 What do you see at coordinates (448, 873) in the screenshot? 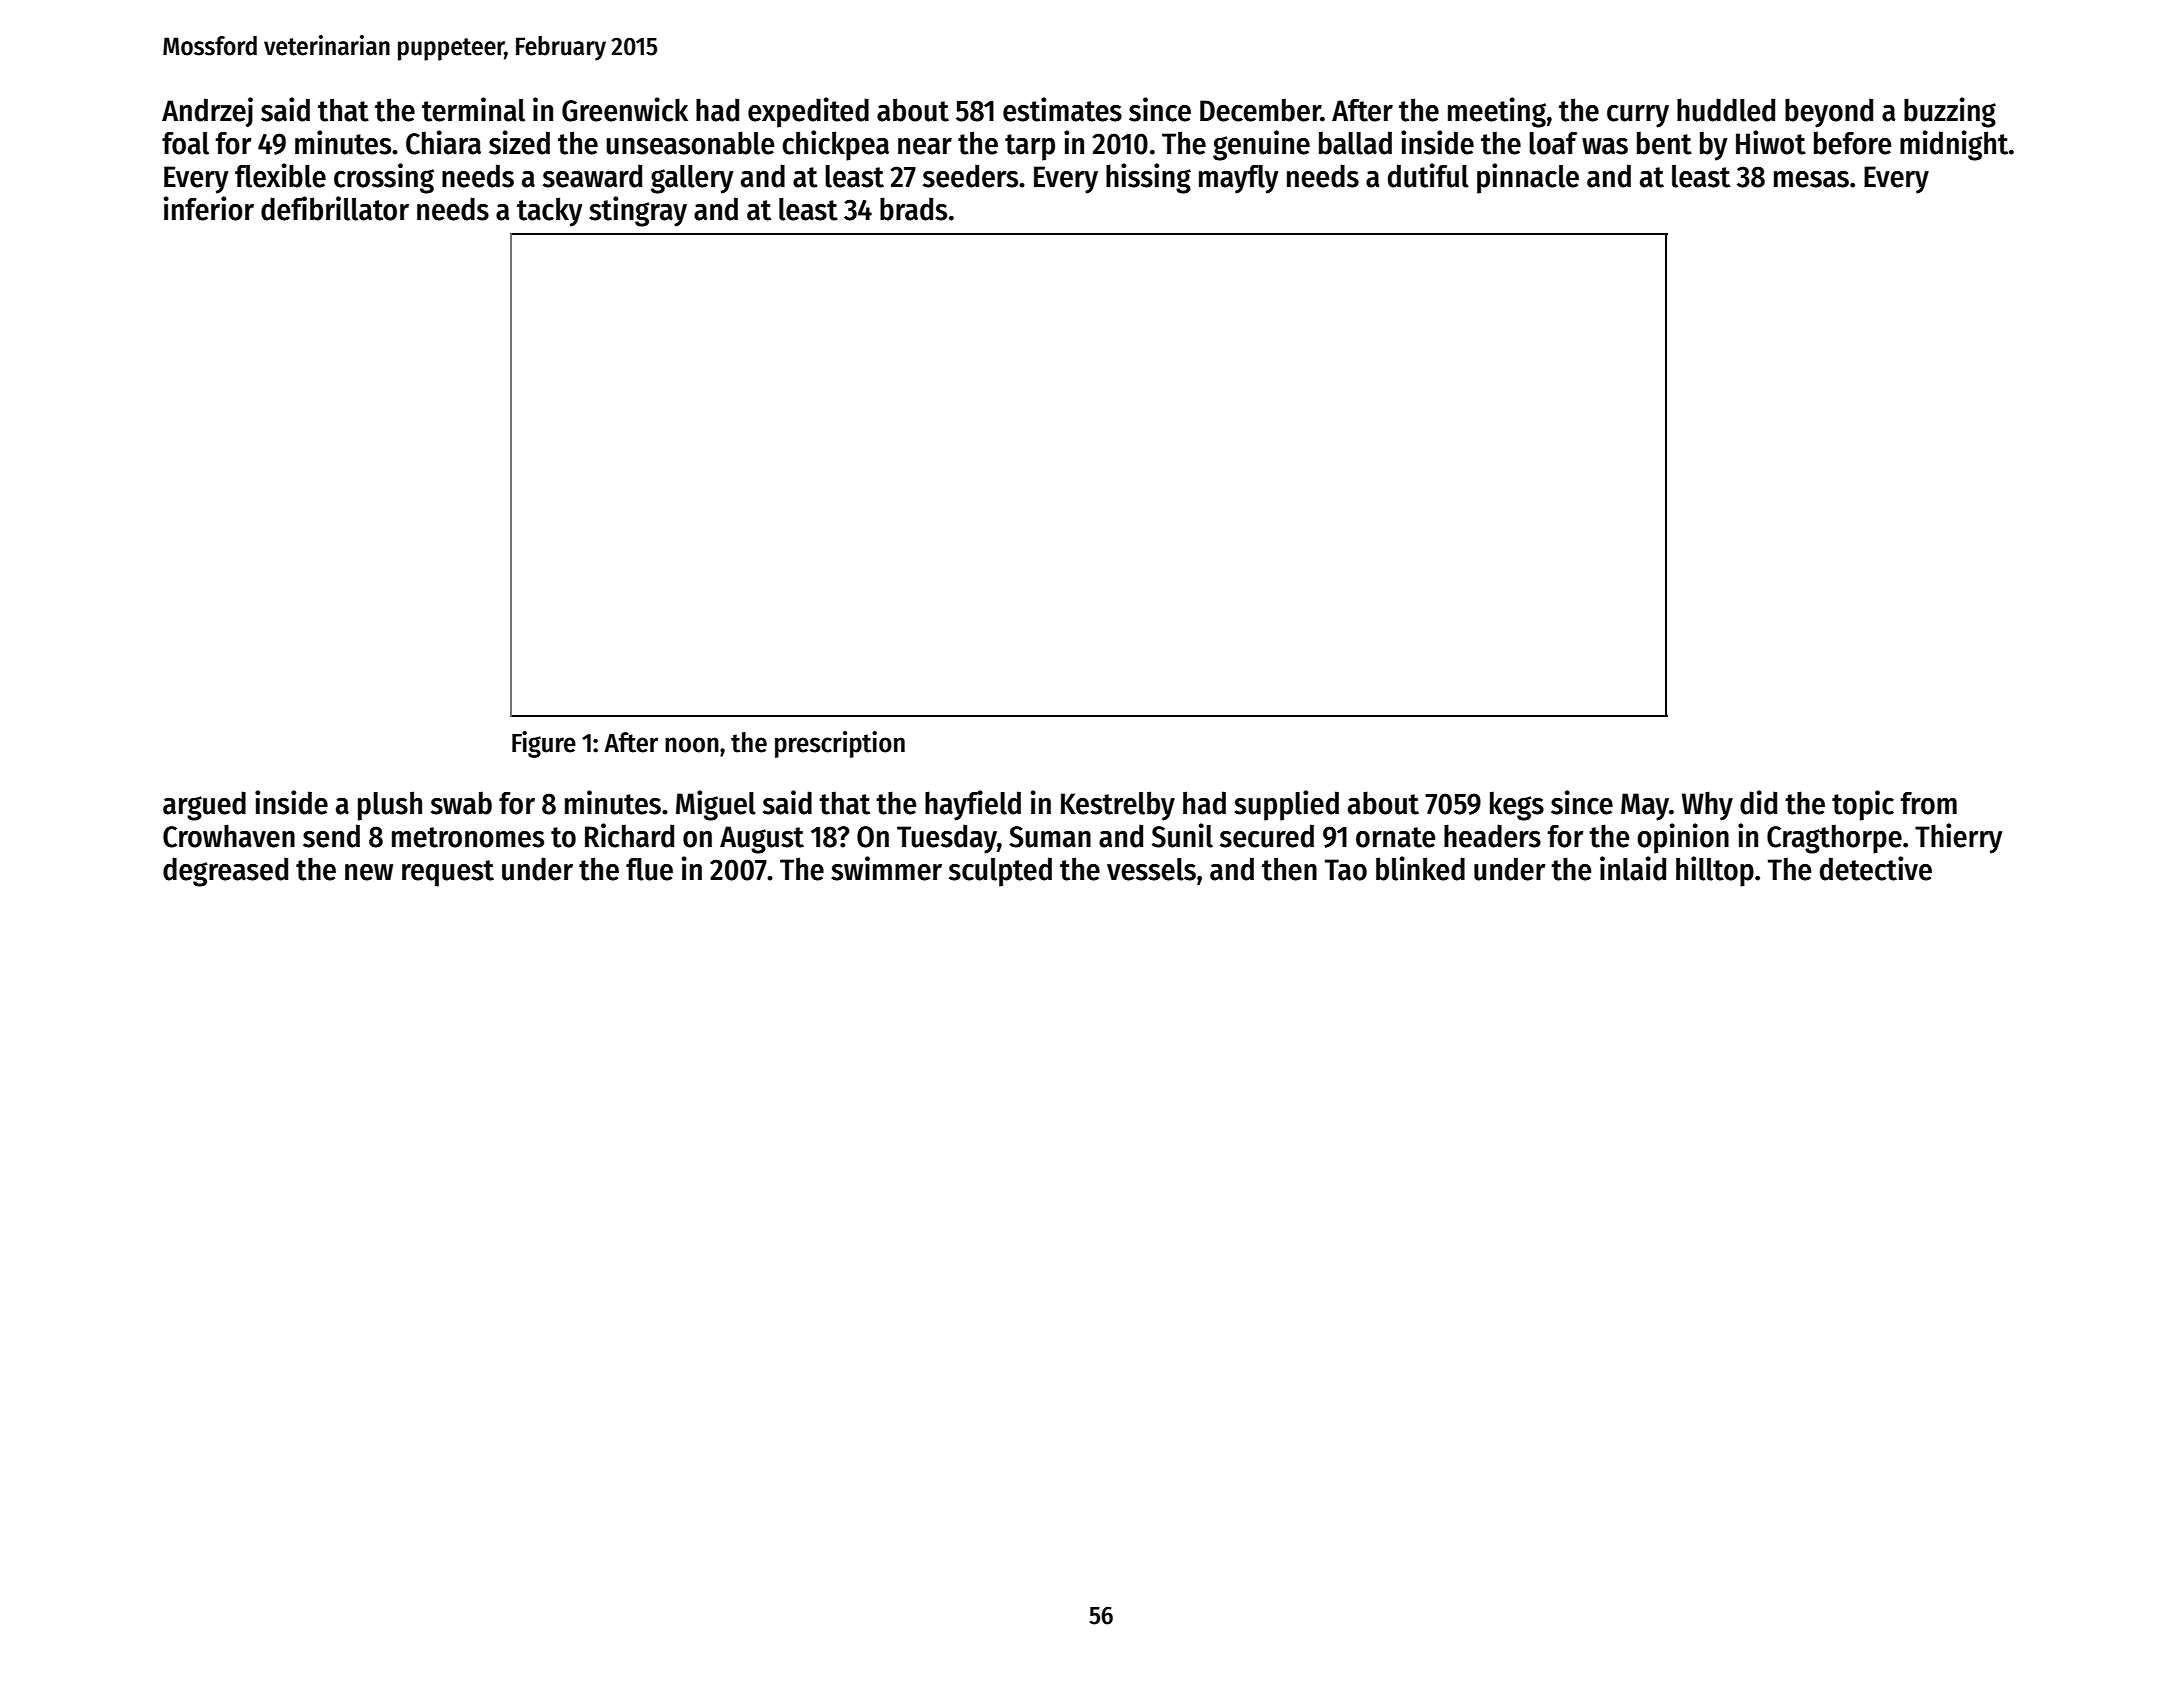
I see `request` at bounding box center [448, 873].
